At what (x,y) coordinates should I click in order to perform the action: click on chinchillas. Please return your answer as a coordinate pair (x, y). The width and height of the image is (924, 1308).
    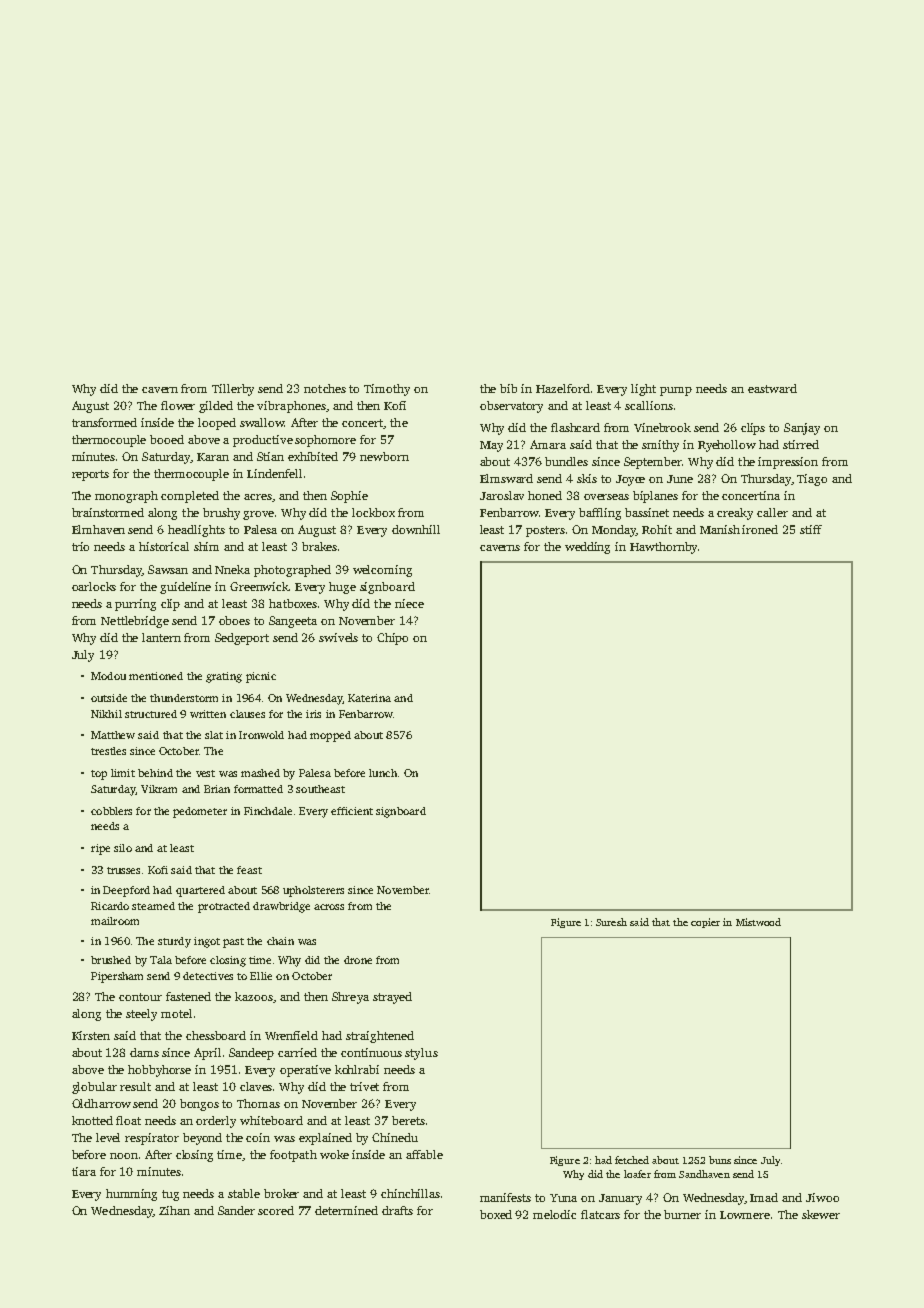
    Looking at the image, I should click on (410, 1193).
